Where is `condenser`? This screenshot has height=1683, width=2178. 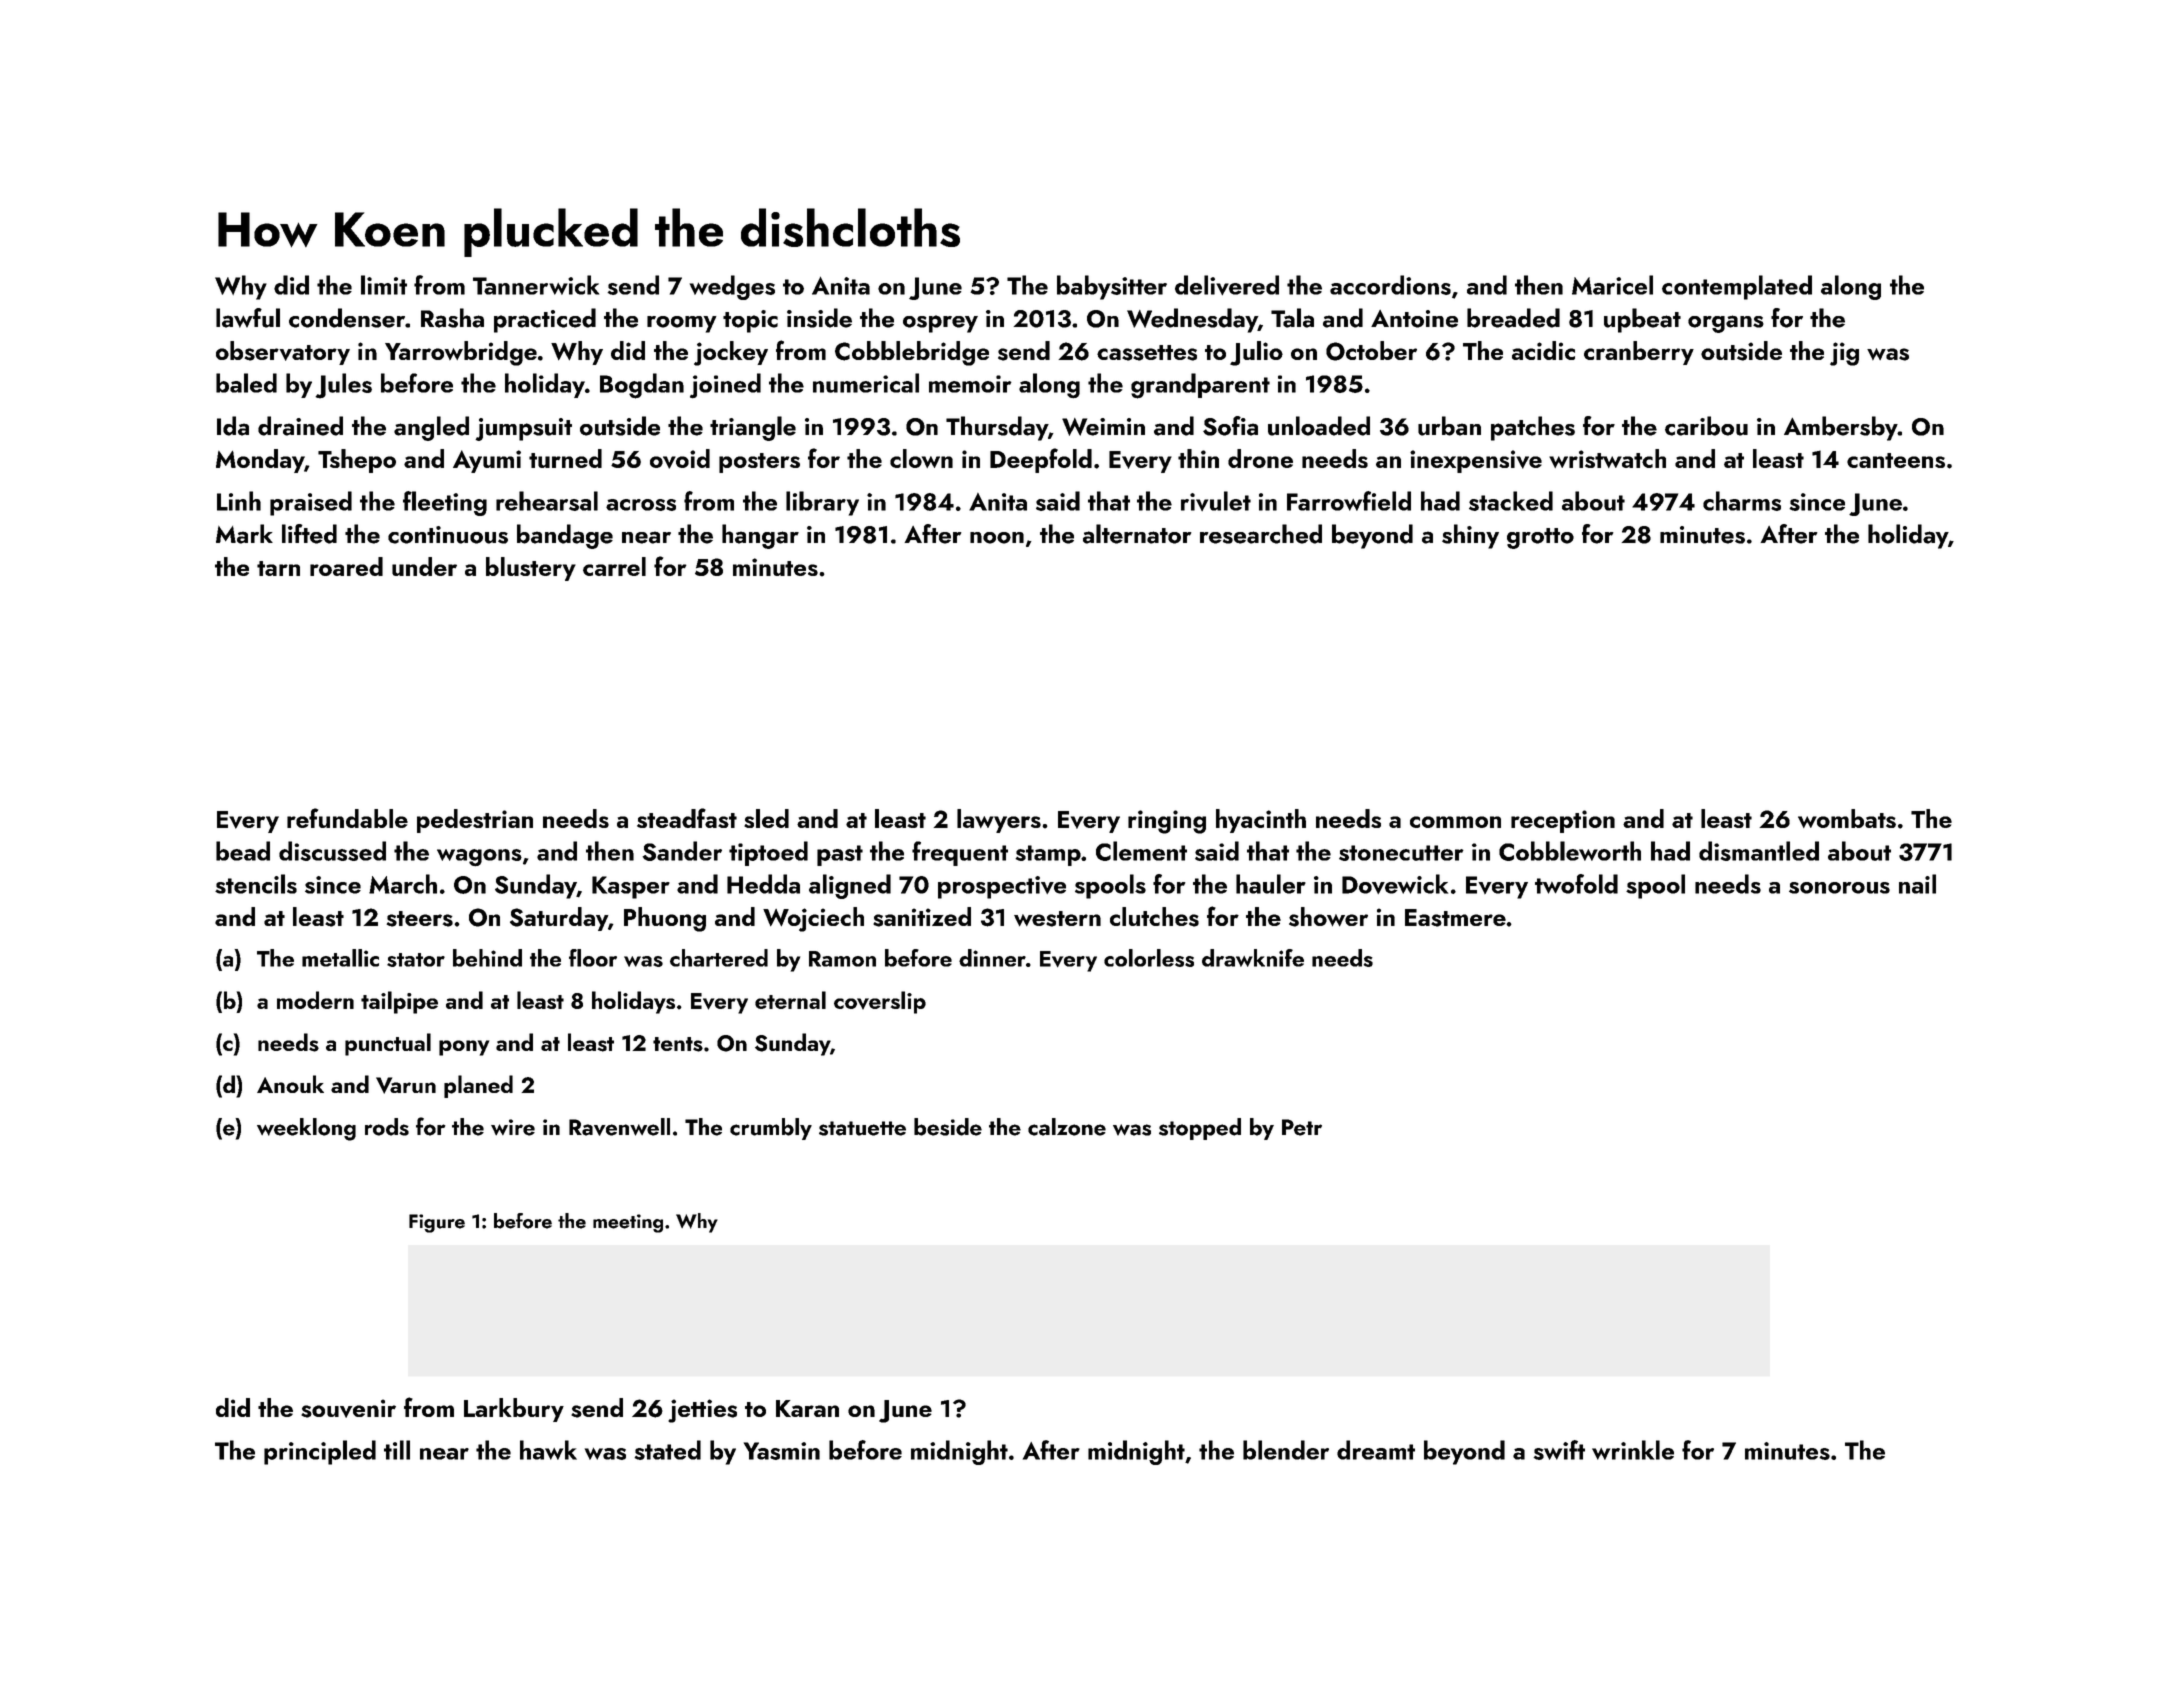
condenser is located at coordinates (347, 318).
